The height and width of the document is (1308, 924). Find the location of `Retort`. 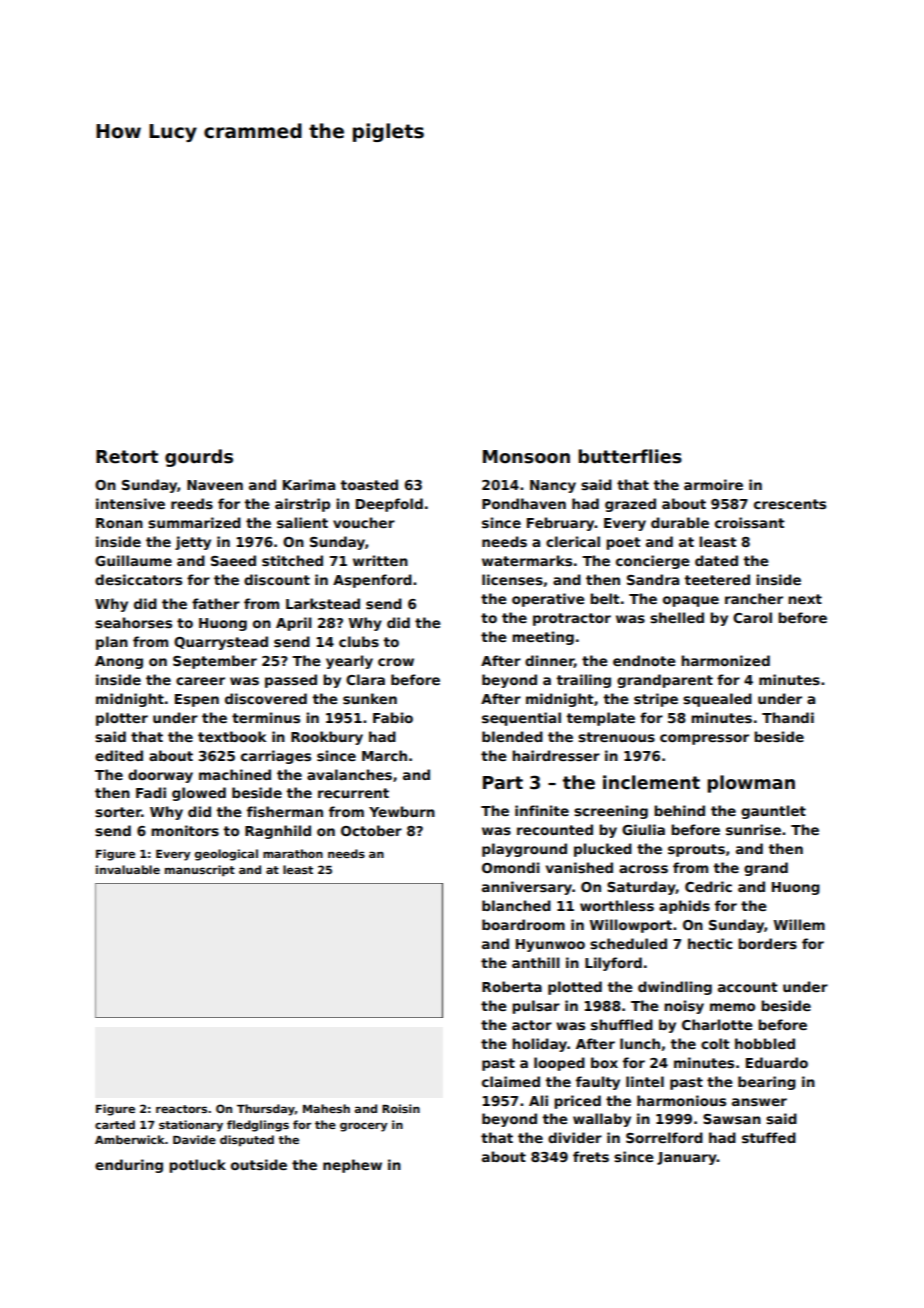

Retort is located at coordinates (127, 457).
